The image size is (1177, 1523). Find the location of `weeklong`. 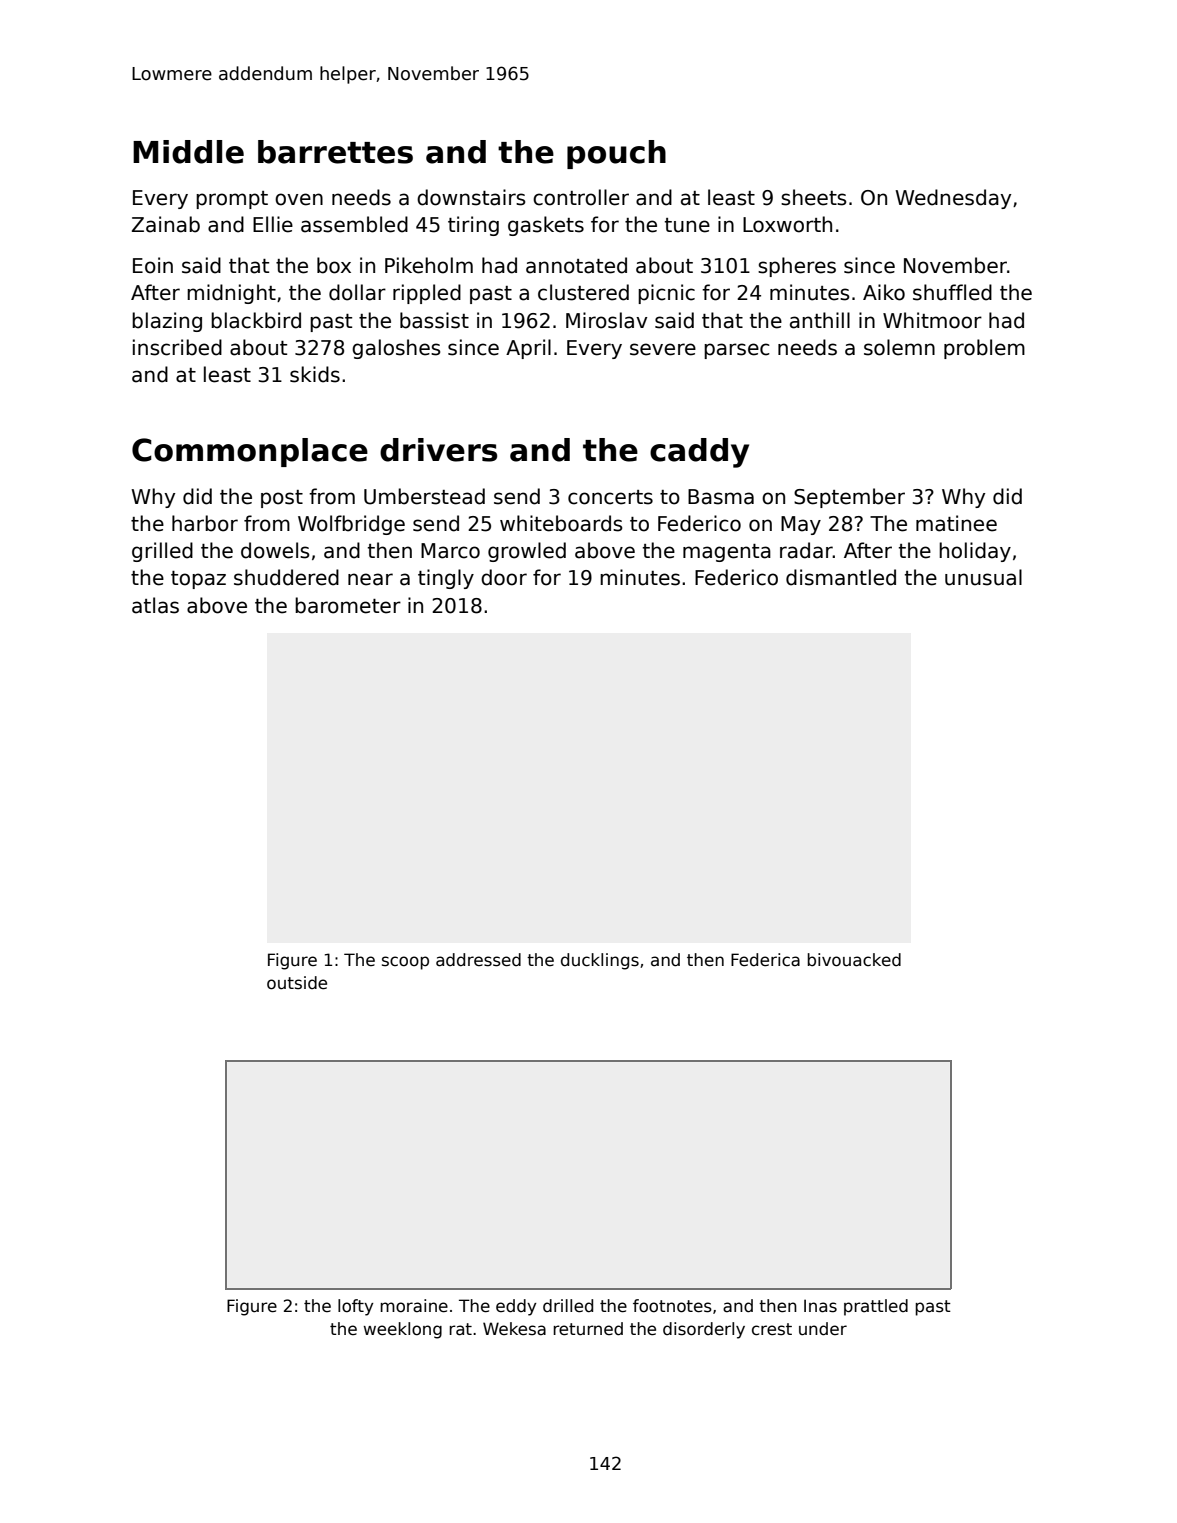

weeklong is located at coordinates (403, 1330).
